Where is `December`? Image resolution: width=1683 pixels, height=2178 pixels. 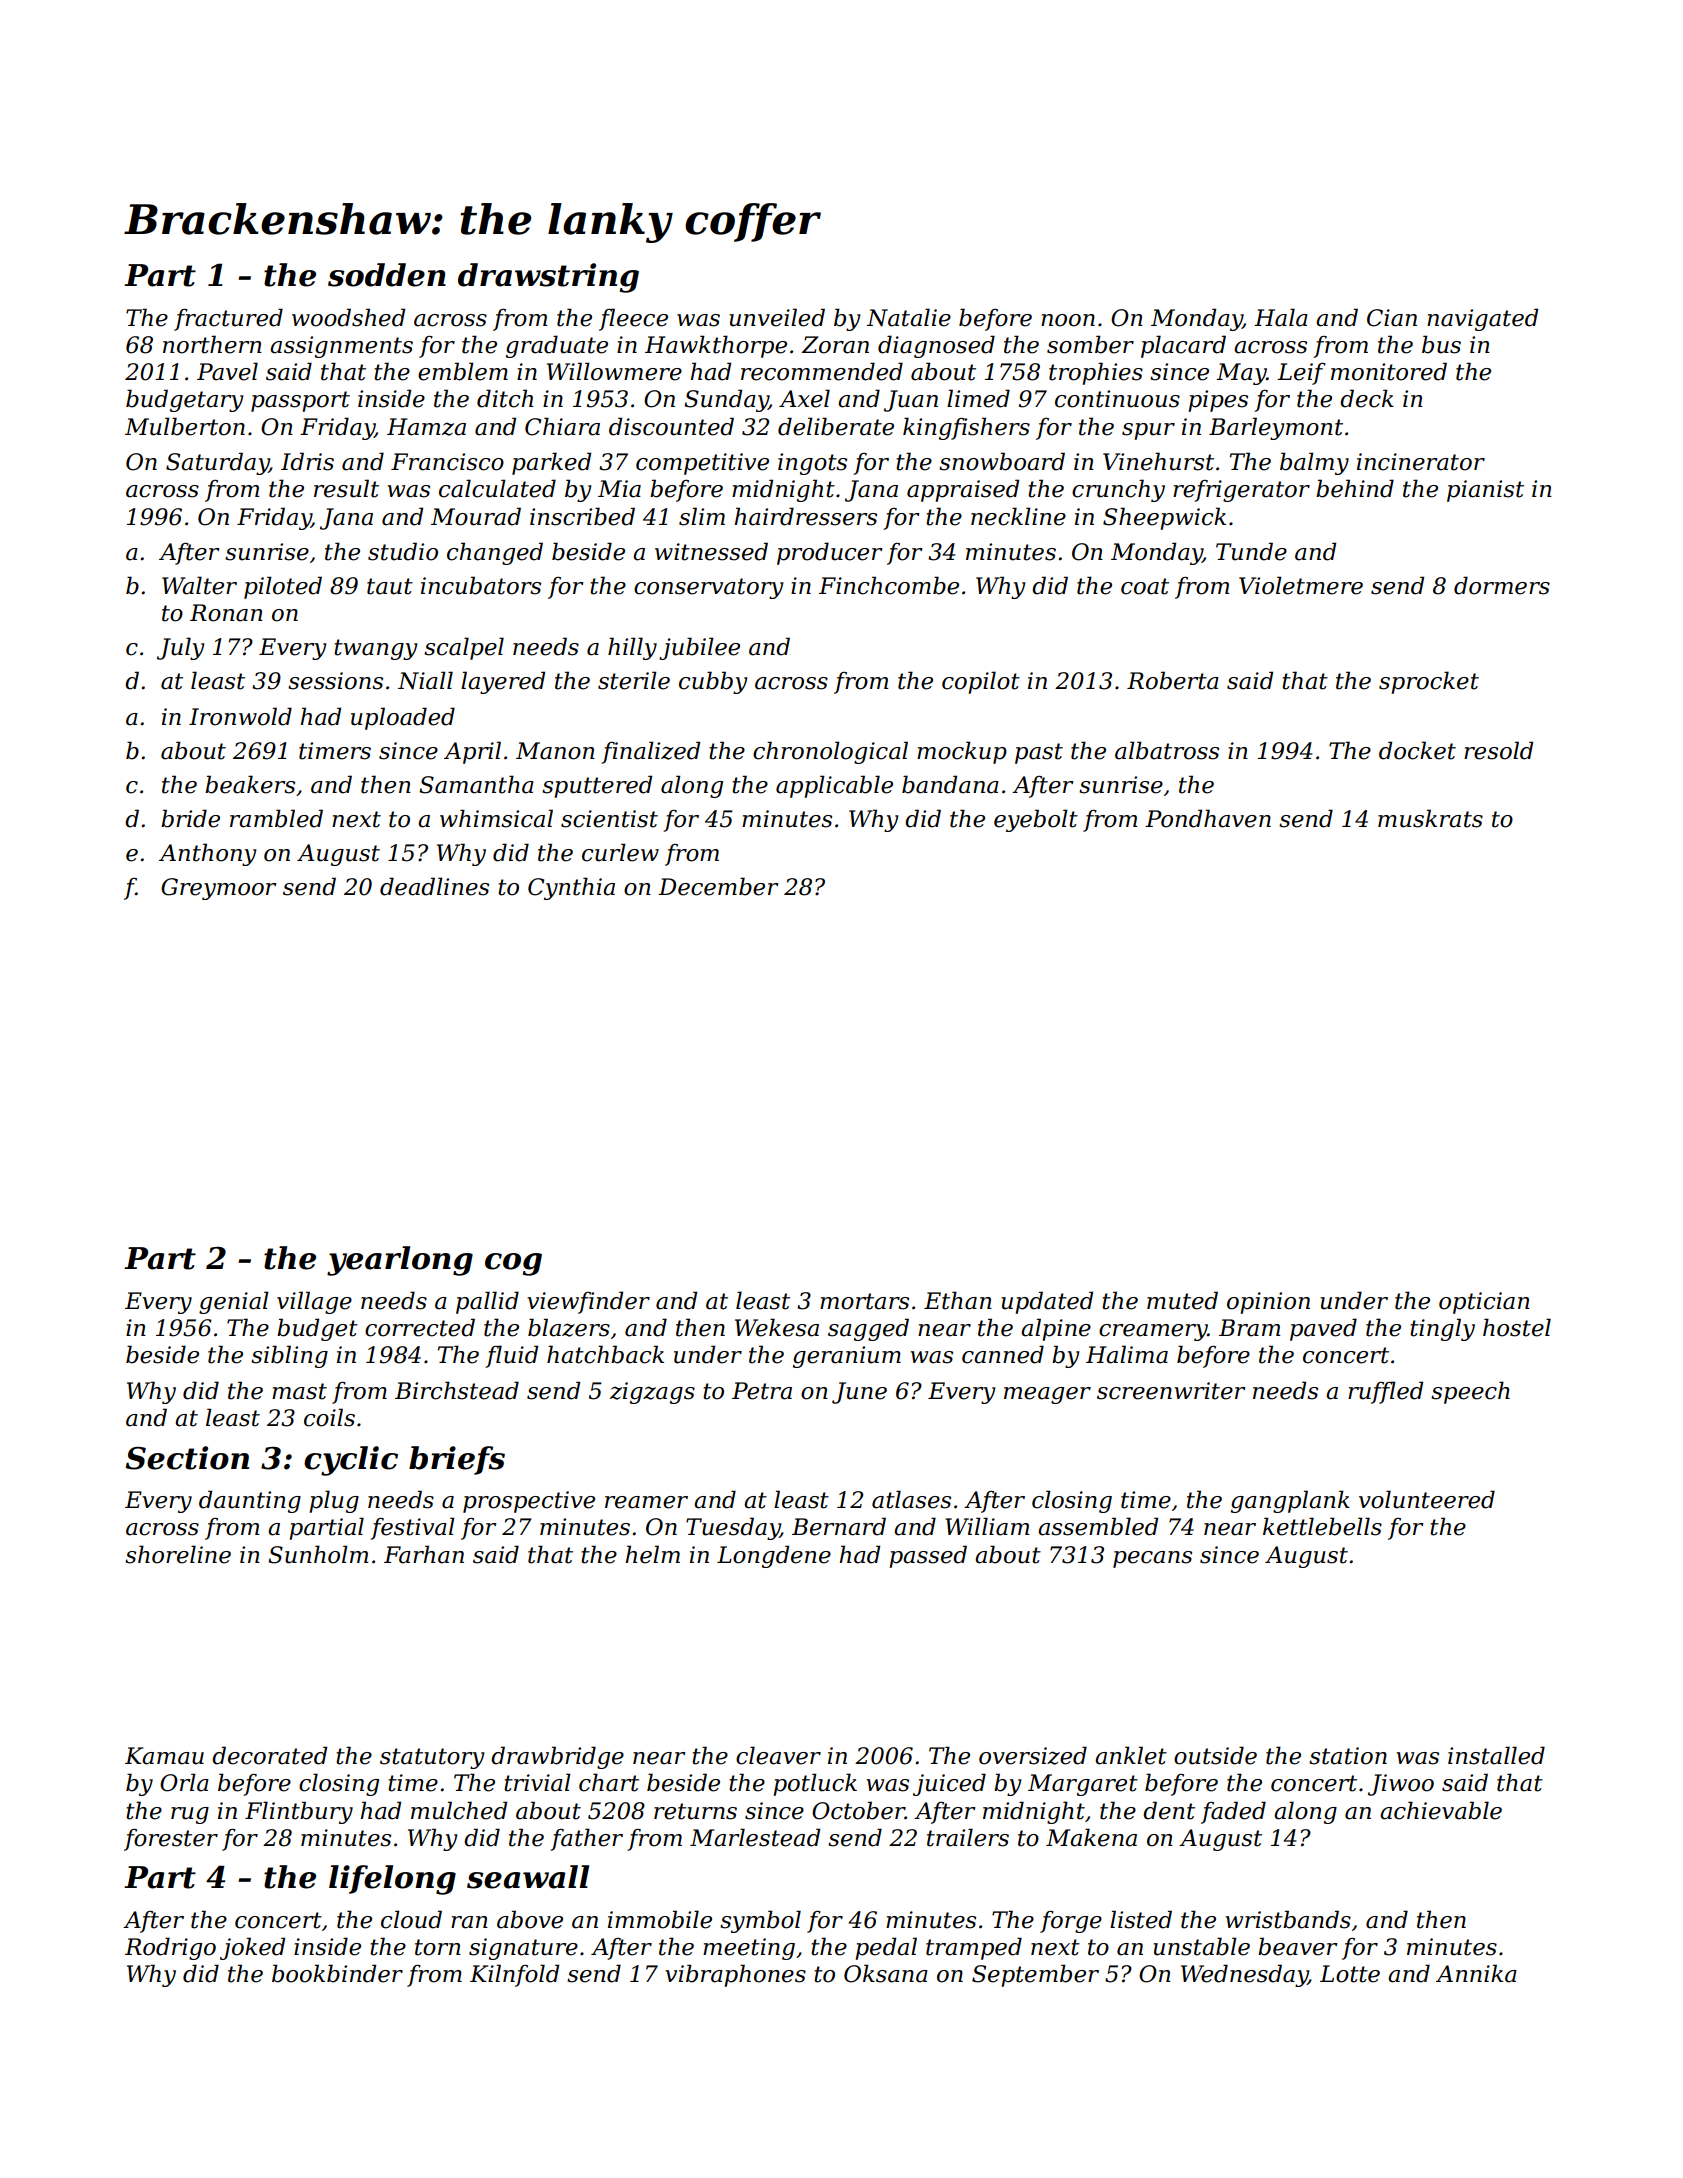
December is located at coordinates (718, 886).
